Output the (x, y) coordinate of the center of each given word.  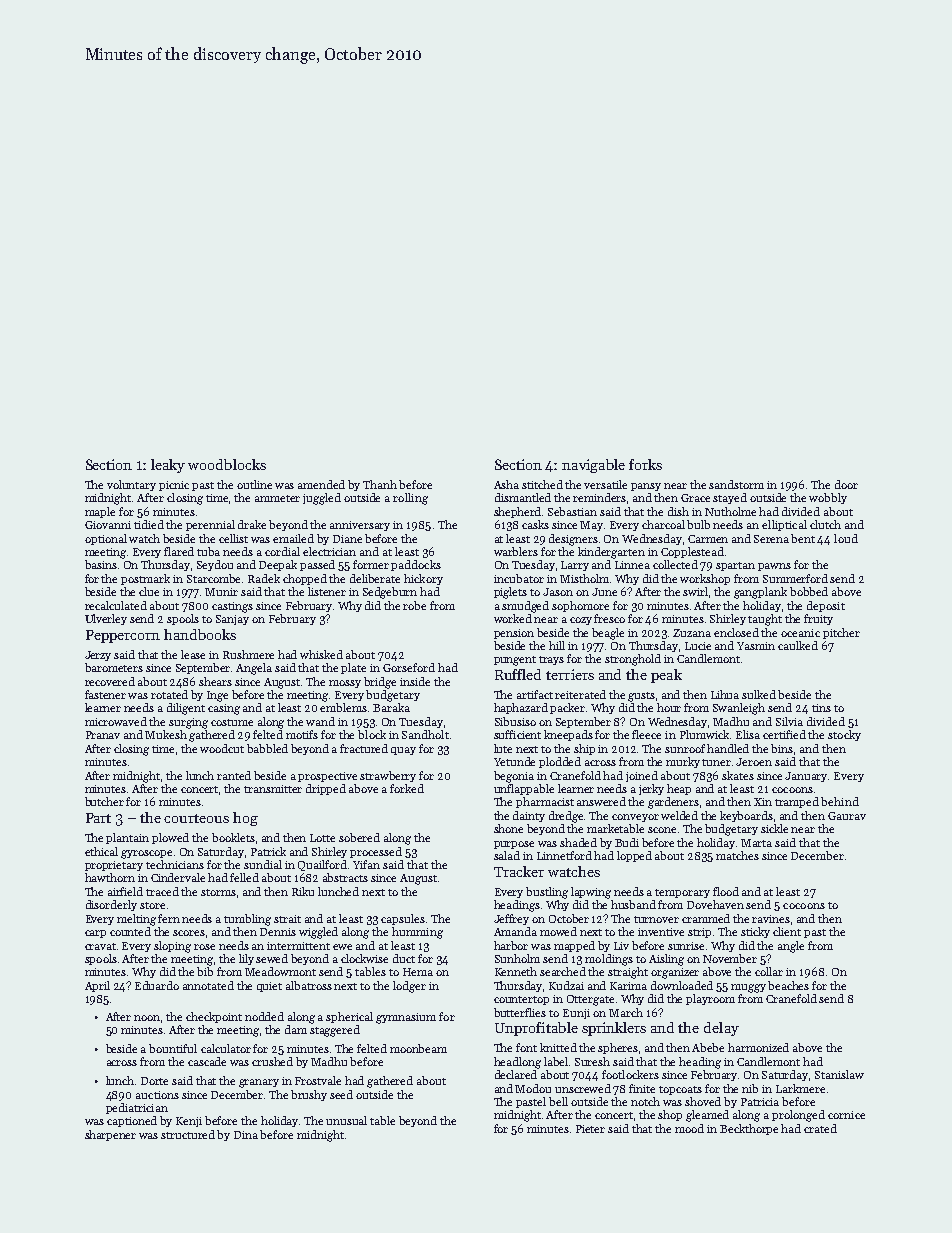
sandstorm (736, 484)
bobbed (809, 591)
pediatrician (137, 1108)
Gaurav (847, 816)
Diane (347, 539)
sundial (263, 864)
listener (327, 591)
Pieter (590, 1129)
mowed (558, 931)
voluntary (131, 485)
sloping (172, 947)
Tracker (519, 871)
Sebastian (572, 511)
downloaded (682, 985)
